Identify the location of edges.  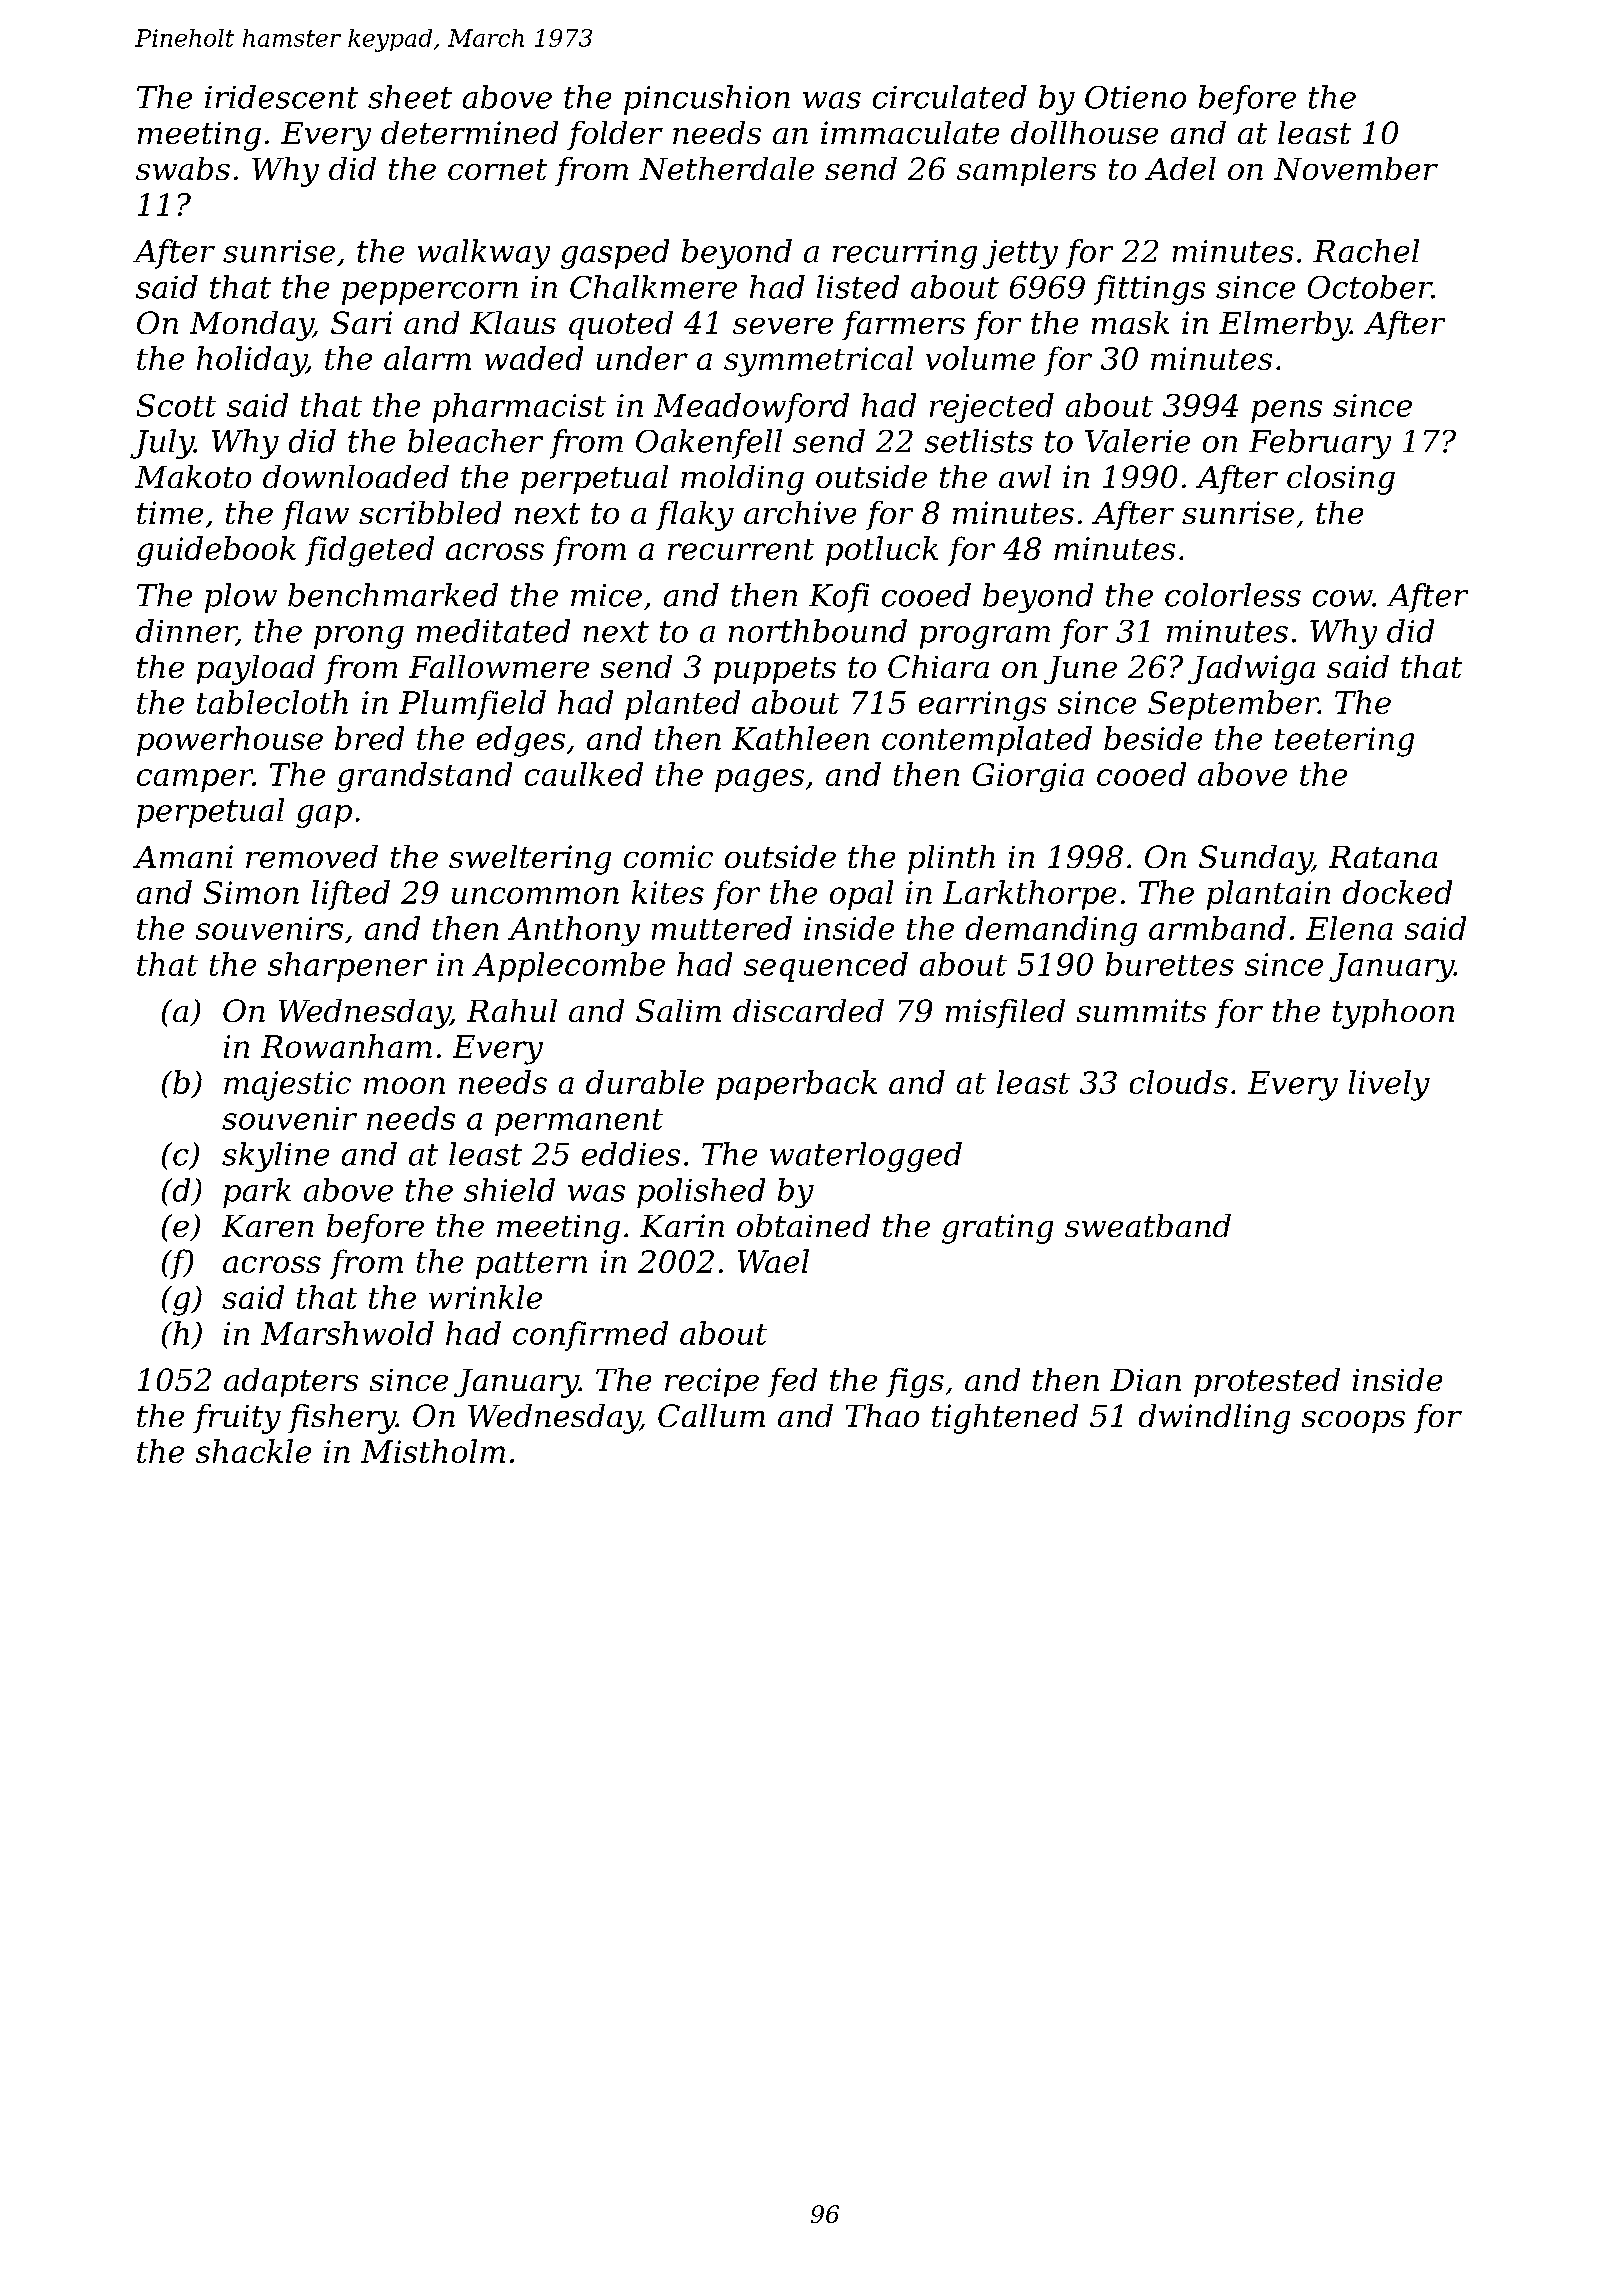
(521, 741).
